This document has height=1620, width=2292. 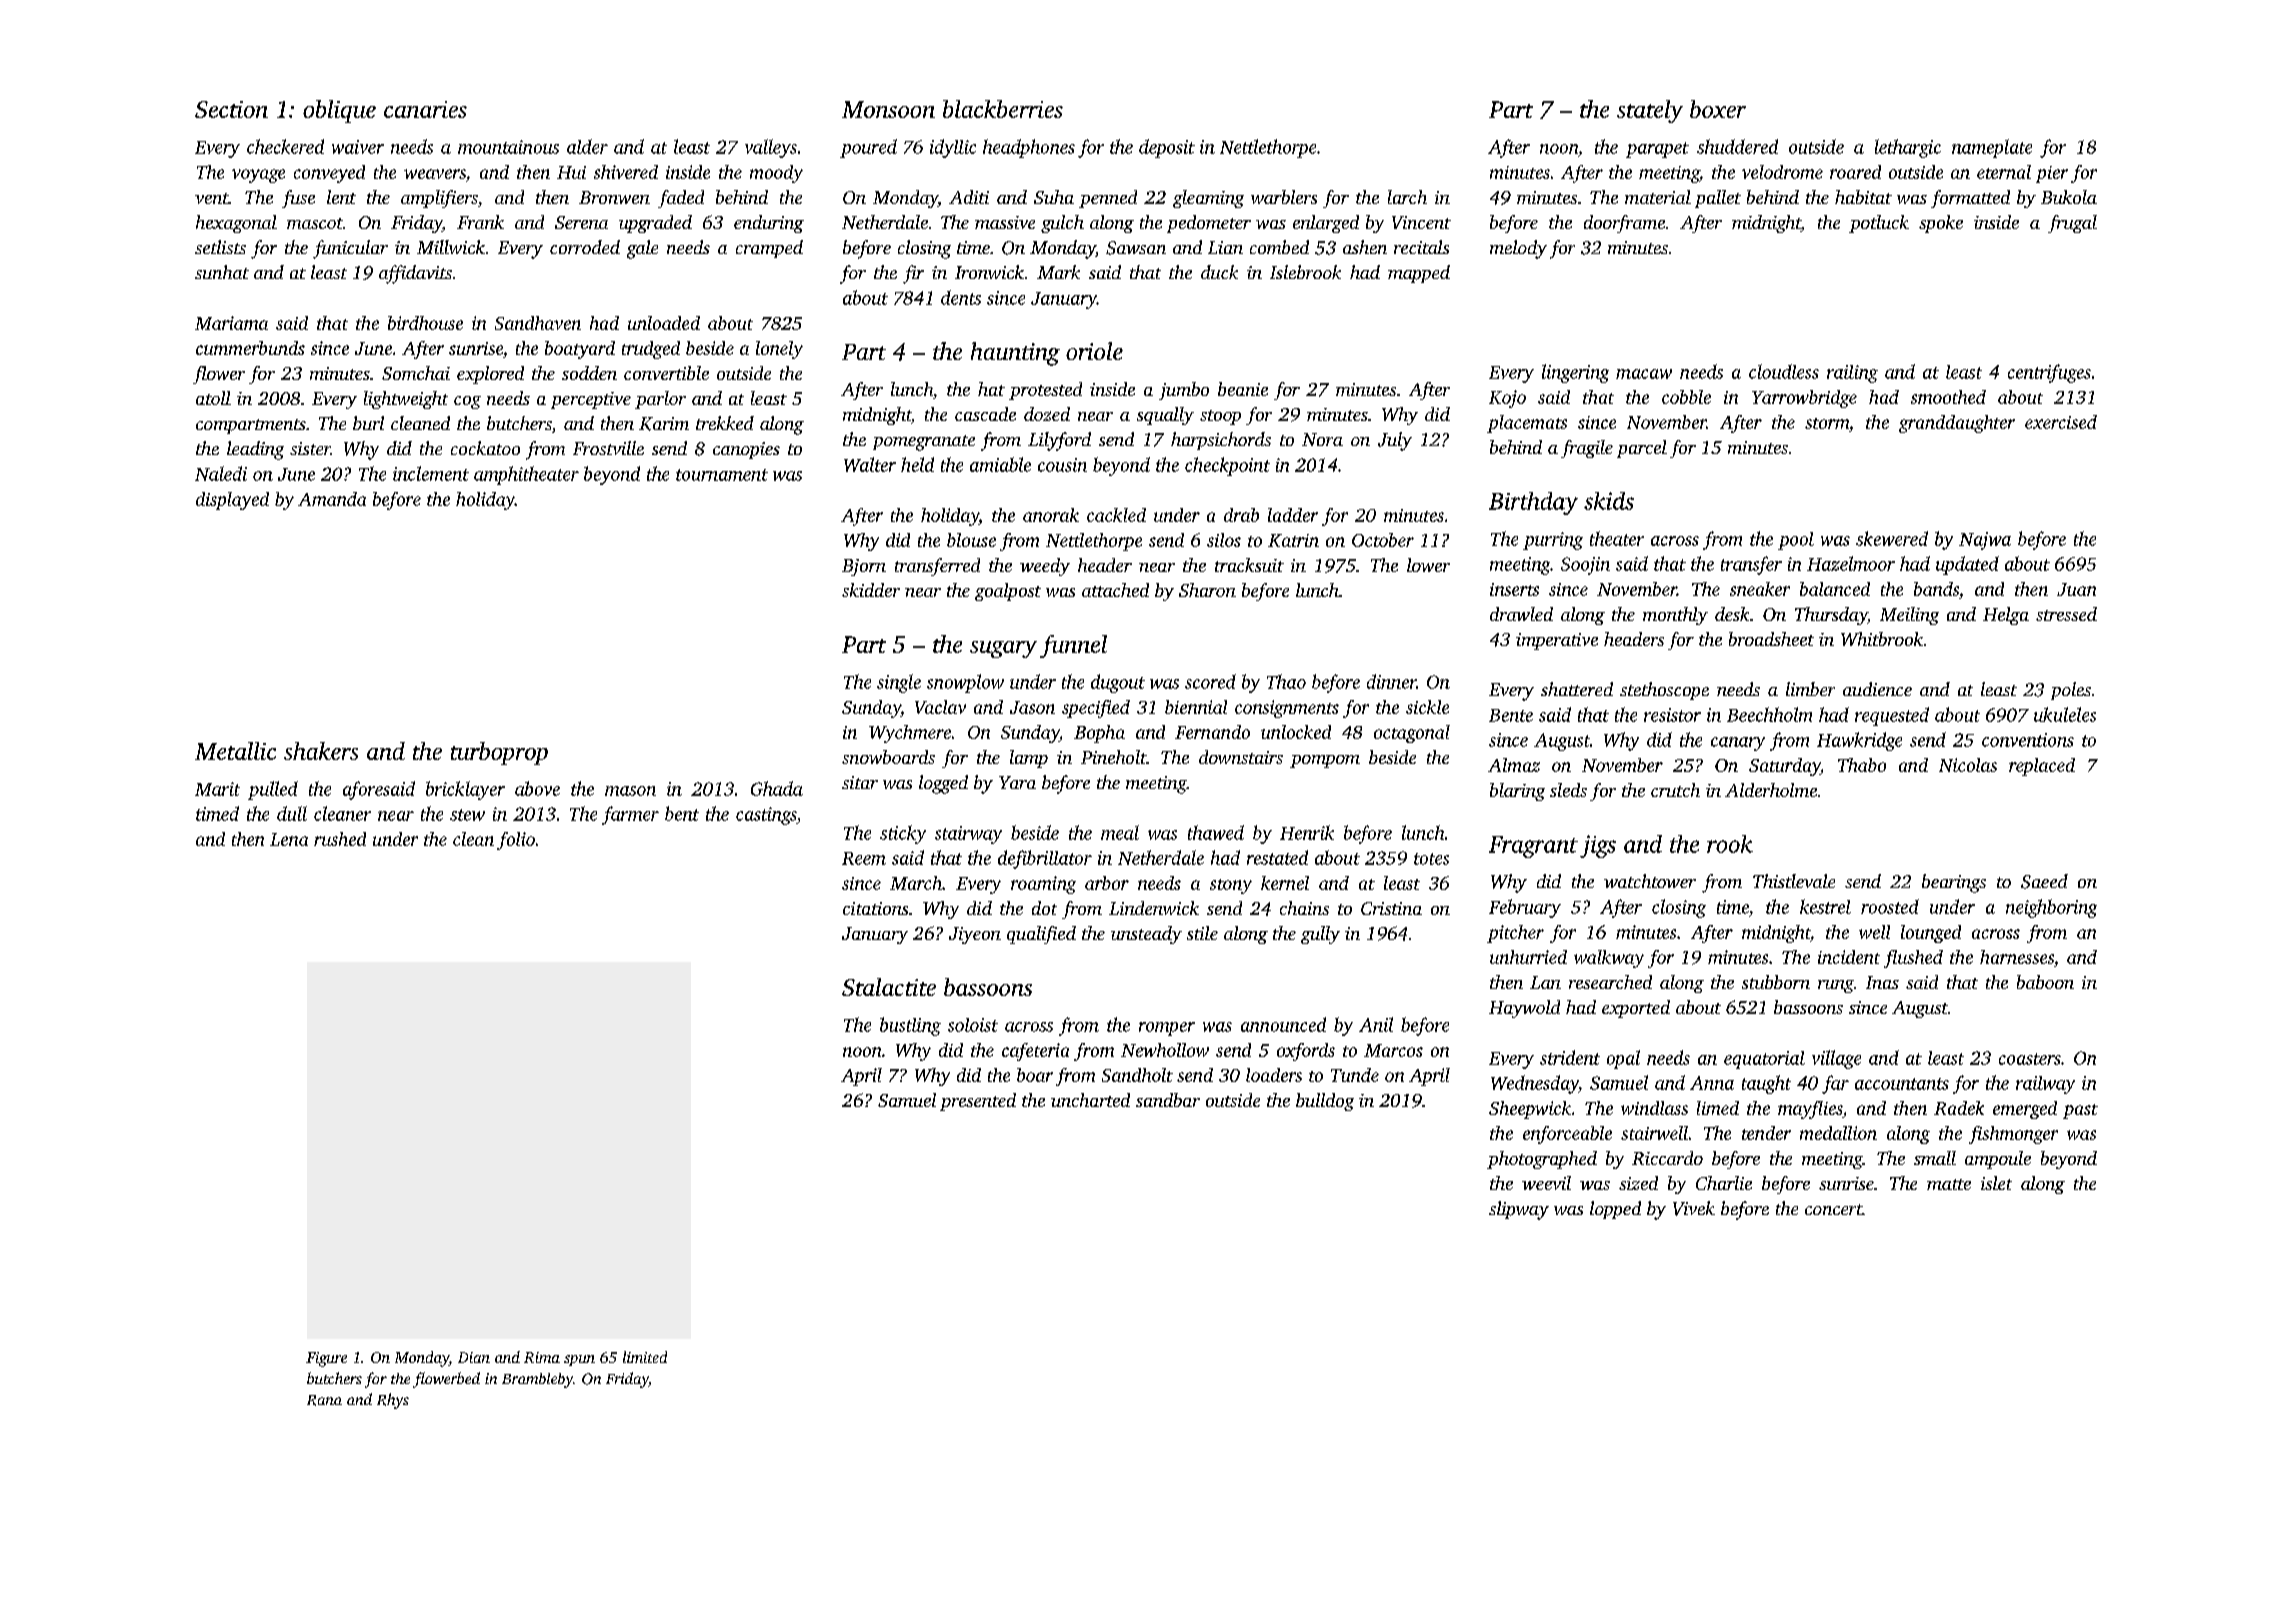 I want to click on lethargic, so click(x=1908, y=148).
